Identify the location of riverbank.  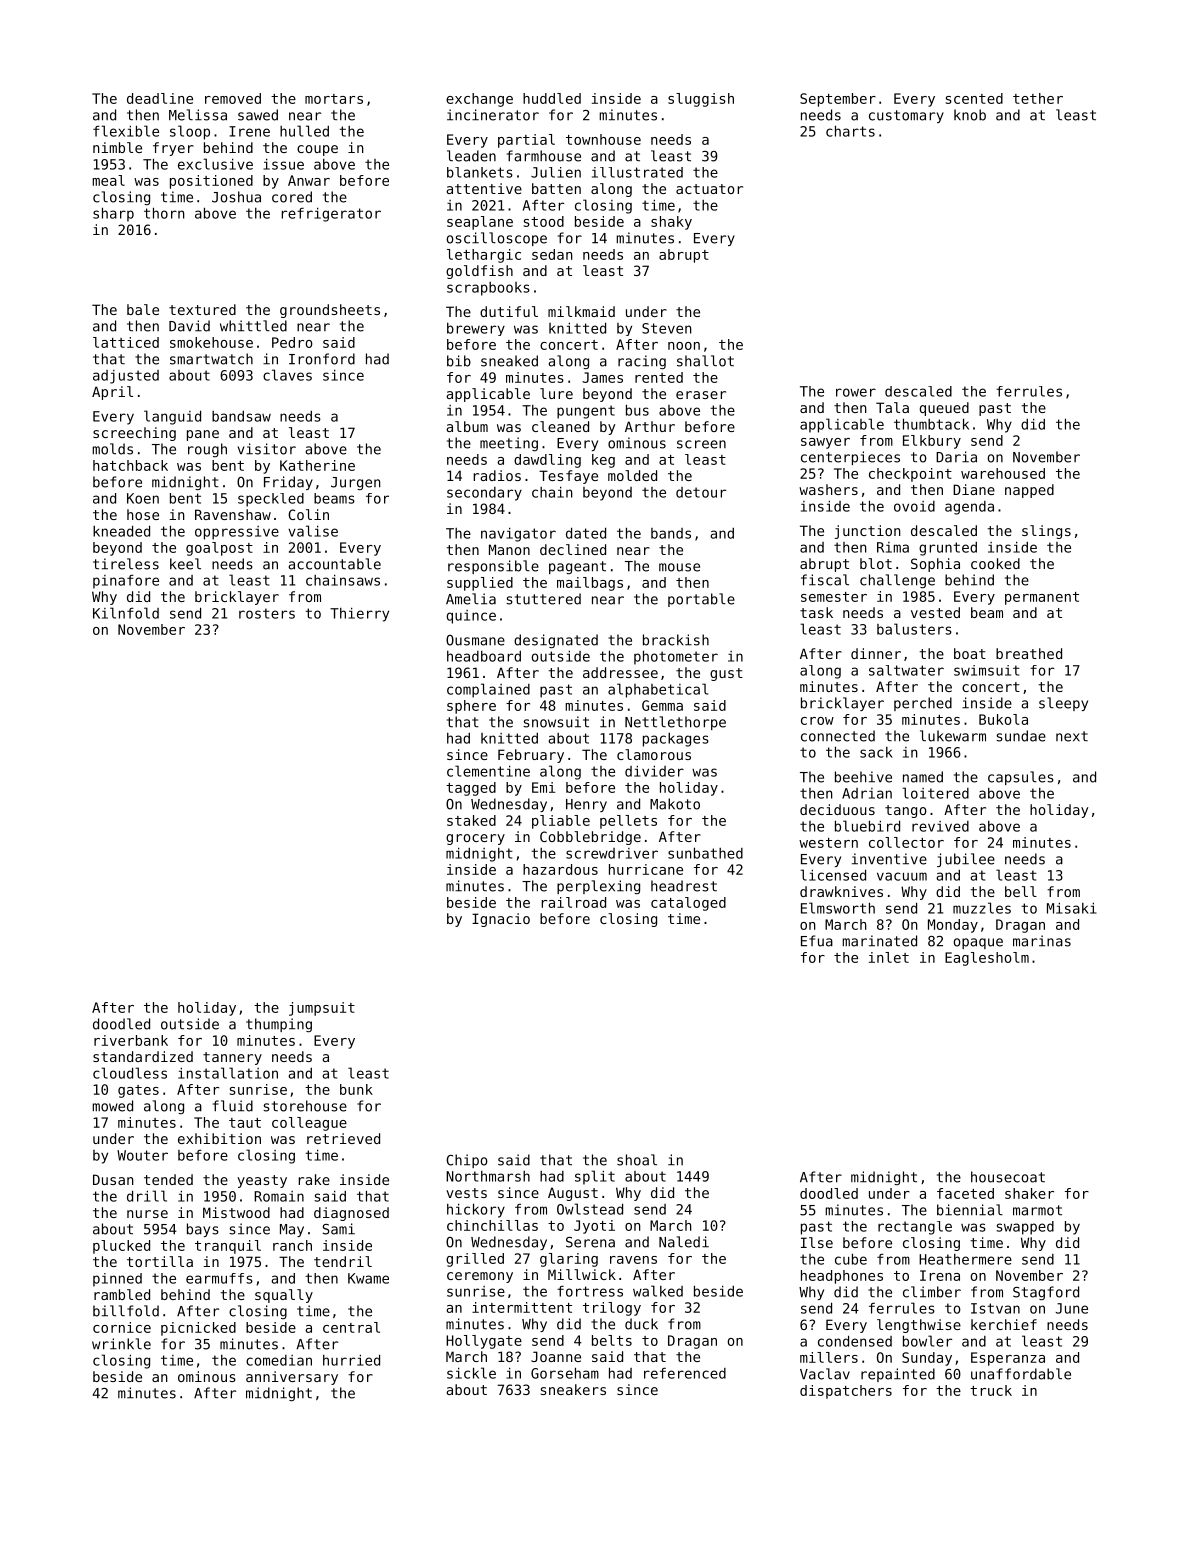
(131, 1040).
